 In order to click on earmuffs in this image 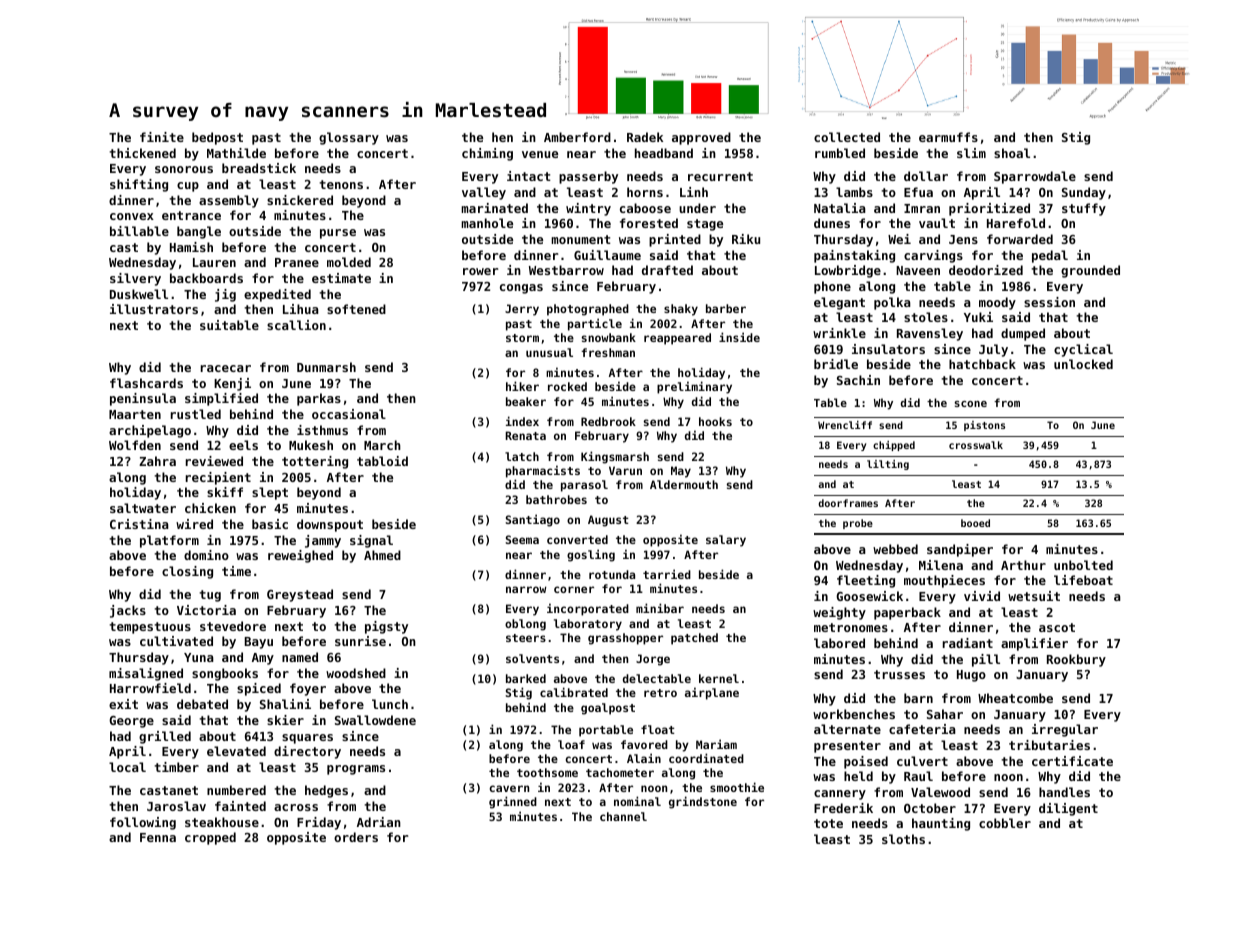, I will do `click(948, 137)`.
